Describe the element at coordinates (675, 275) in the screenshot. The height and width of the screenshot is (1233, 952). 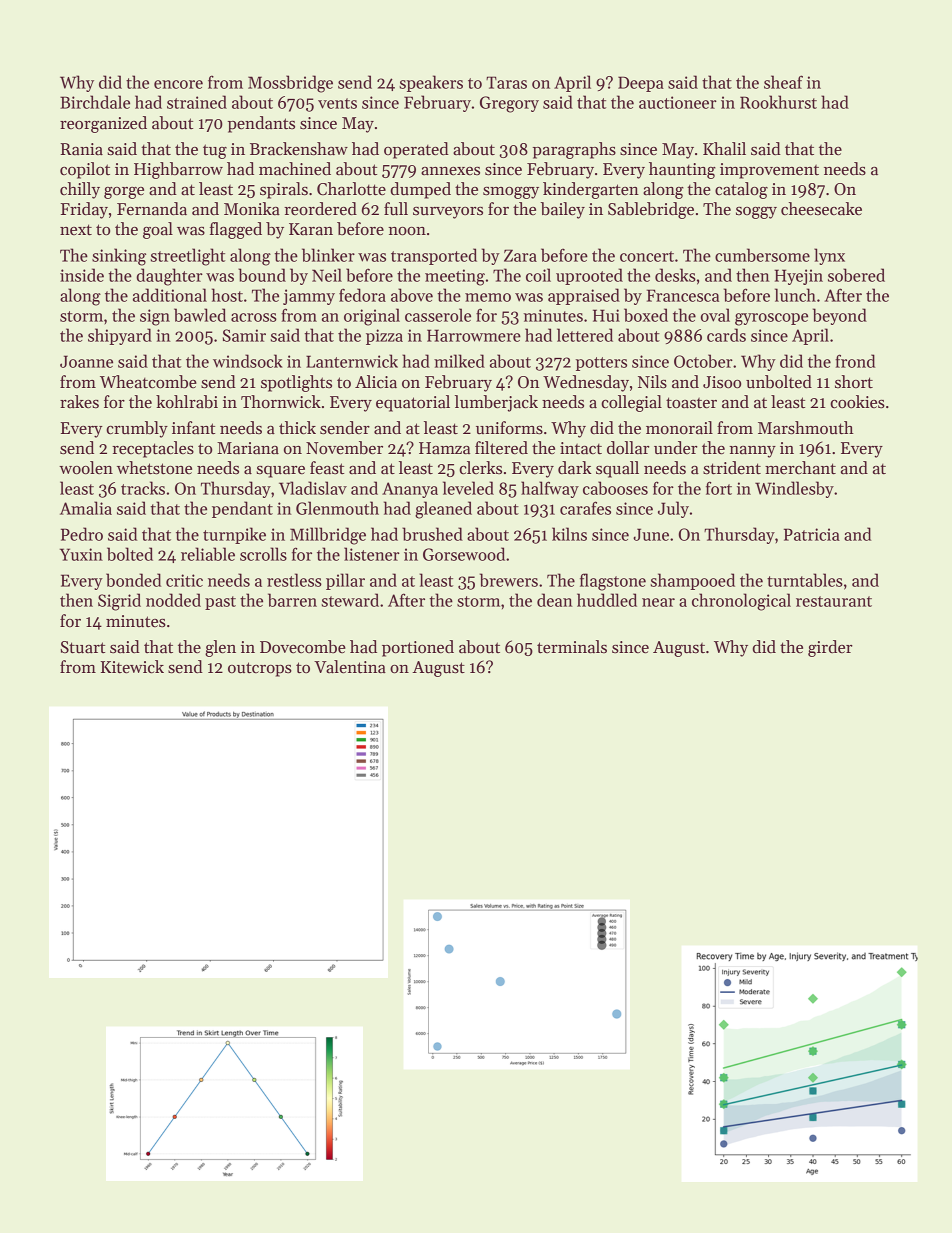
I see `desks` at that location.
